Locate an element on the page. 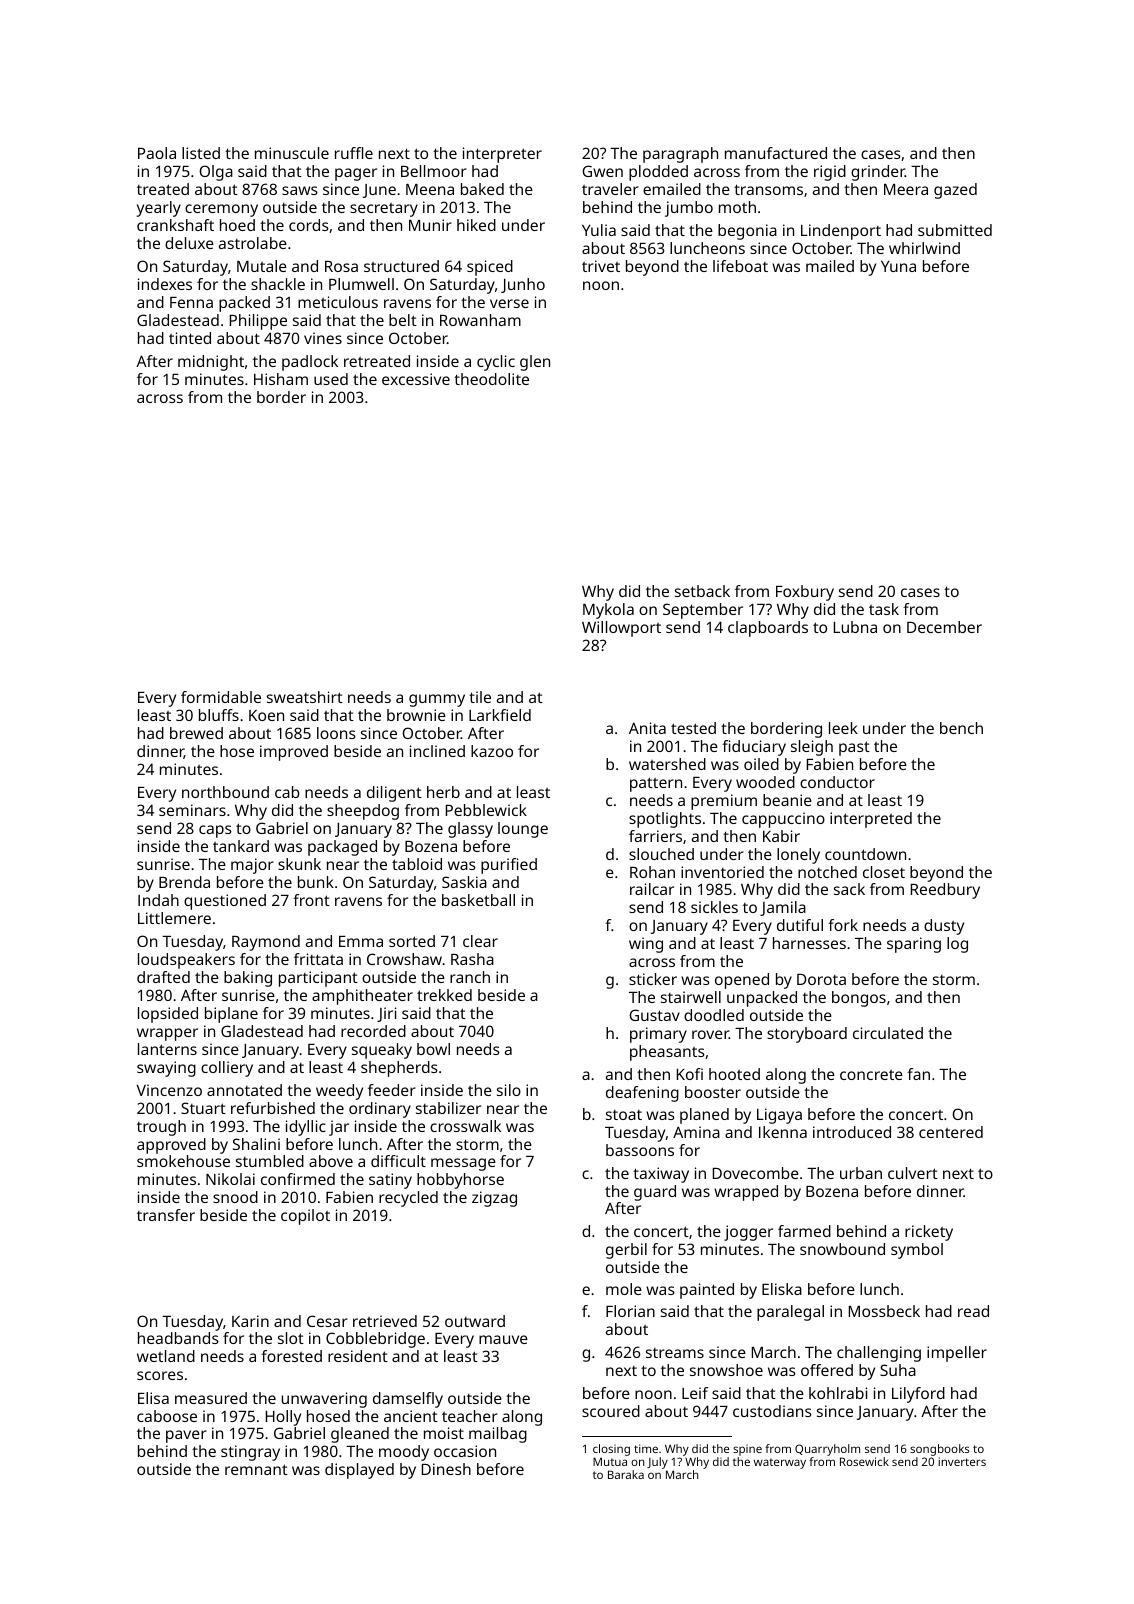 The width and height of the image is (1134, 1604). gerbil is located at coordinates (626, 1251).
